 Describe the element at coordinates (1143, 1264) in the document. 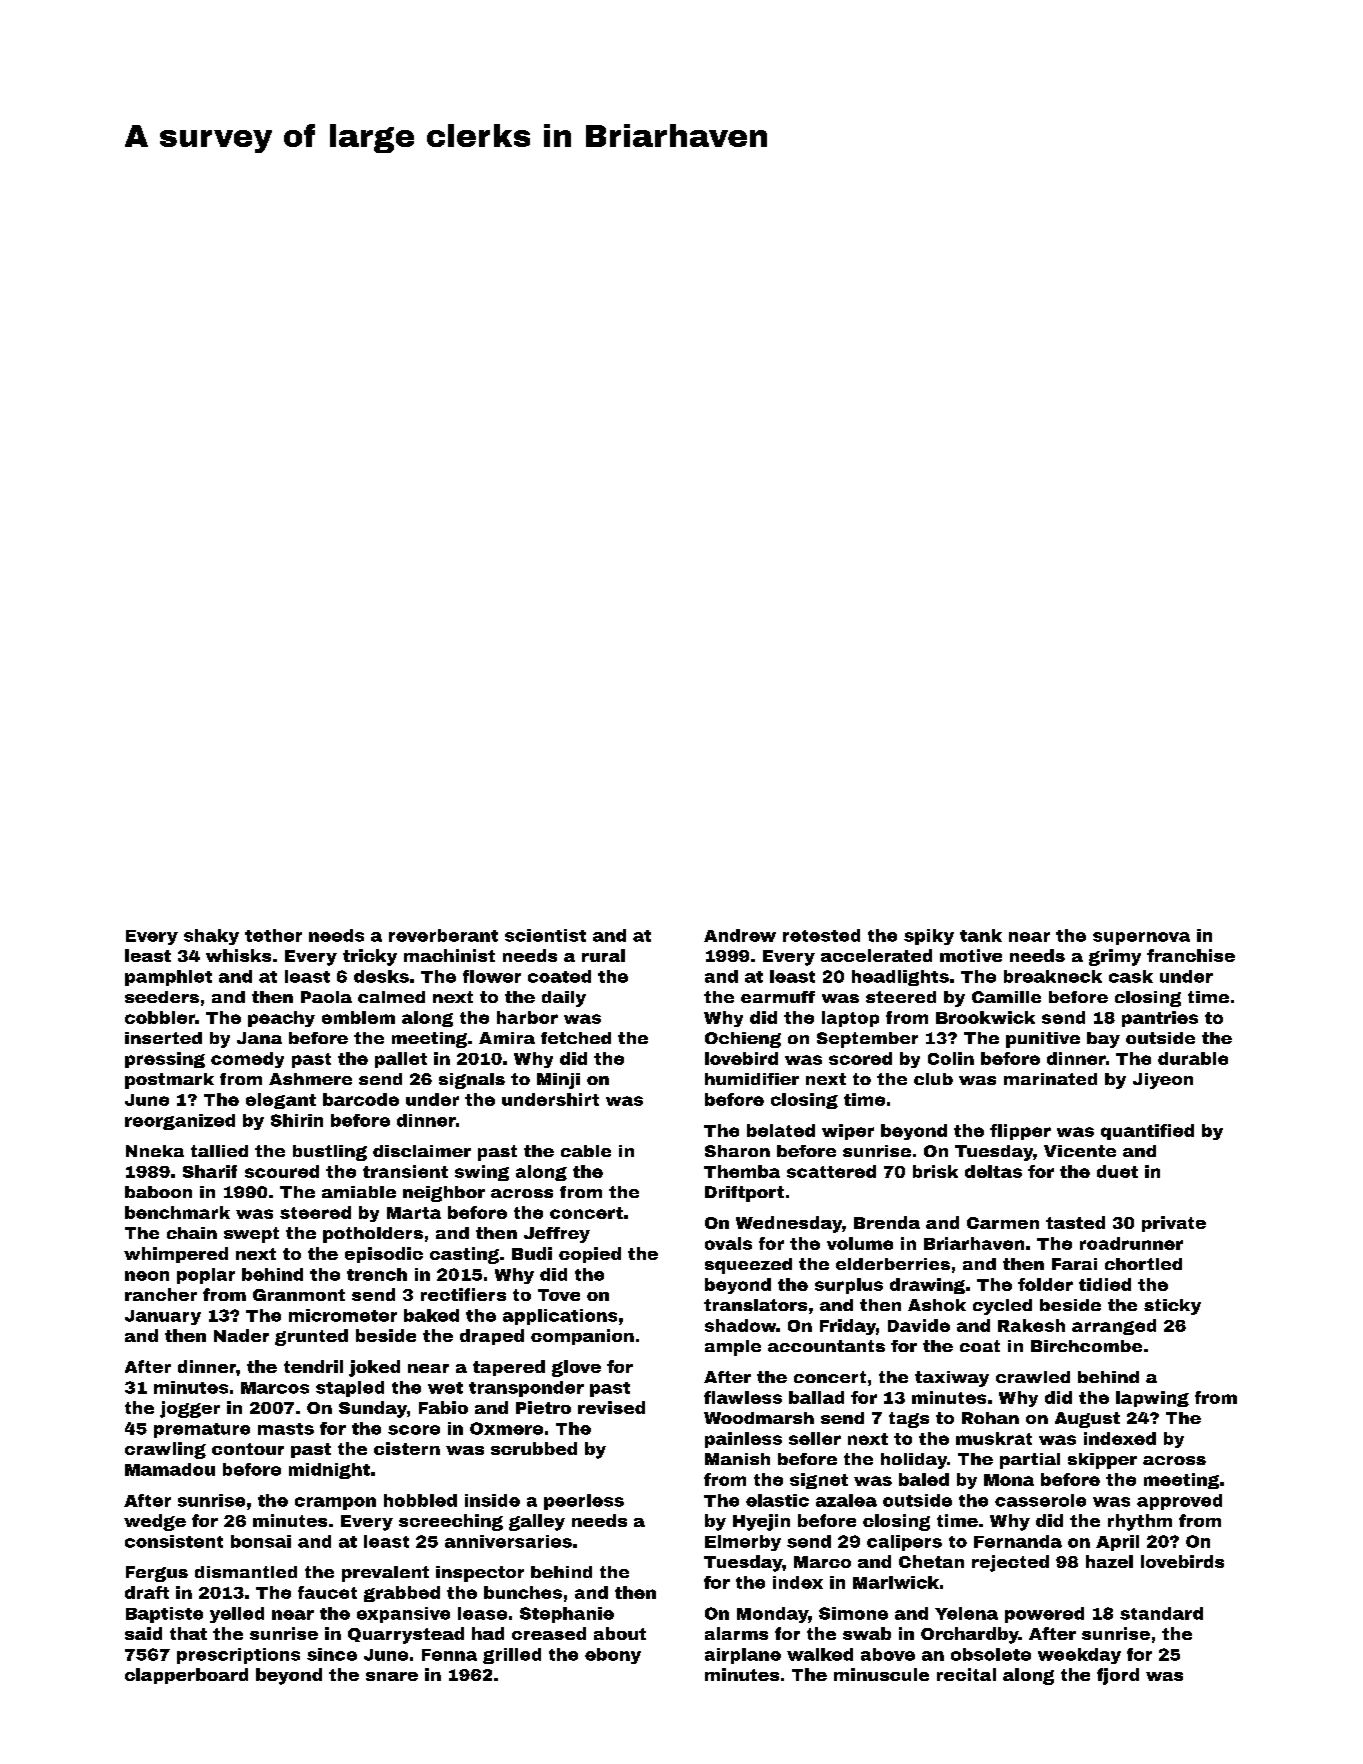

I see `chortled` at that location.
